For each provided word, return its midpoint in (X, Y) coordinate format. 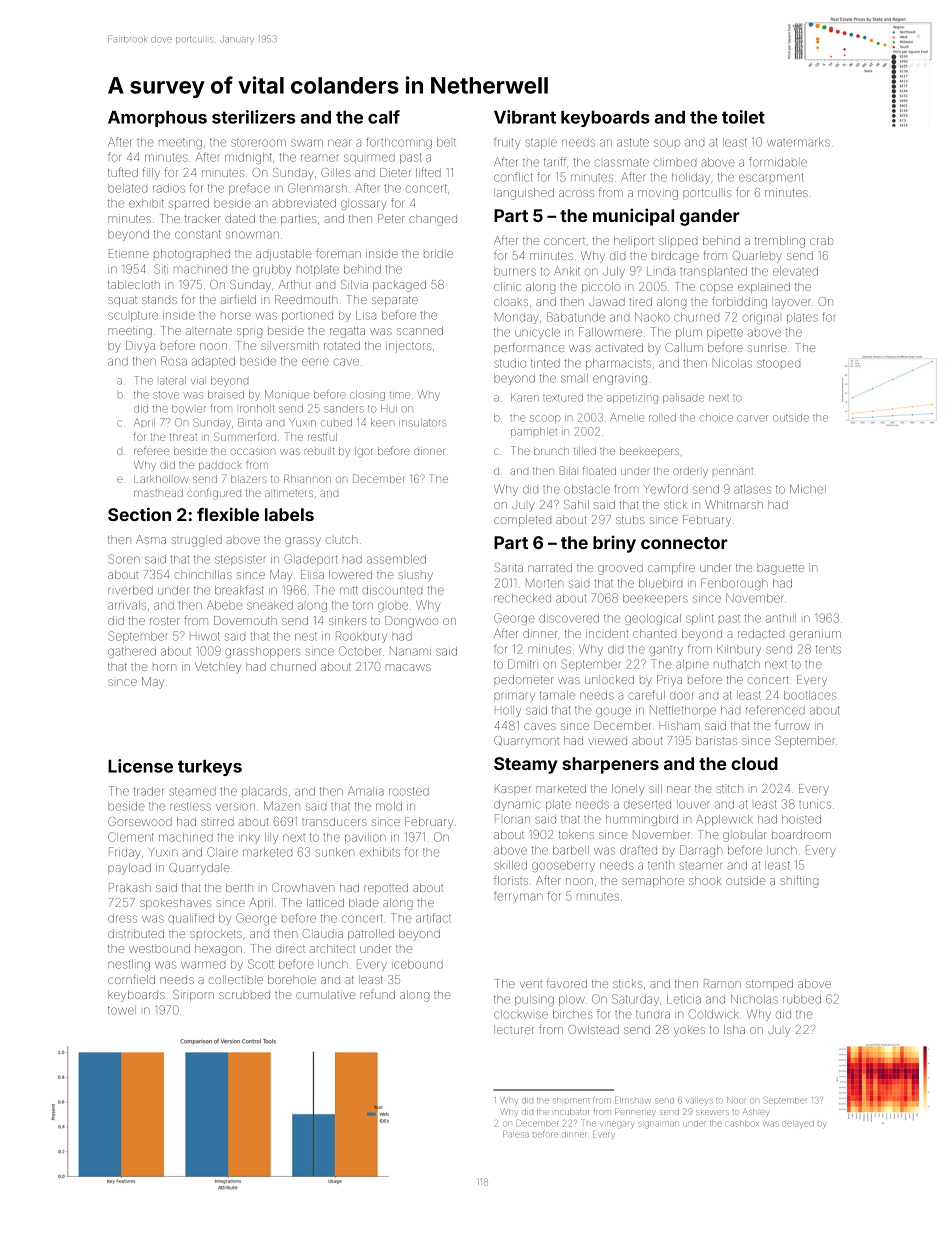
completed (522, 520)
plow (572, 1001)
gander (710, 217)
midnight (248, 158)
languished (525, 194)
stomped (769, 984)
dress (122, 918)
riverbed (130, 590)
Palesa (516, 1134)
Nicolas (732, 363)
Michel (806, 489)
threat (183, 437)
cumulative (325, 995)
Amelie (627, 417)
